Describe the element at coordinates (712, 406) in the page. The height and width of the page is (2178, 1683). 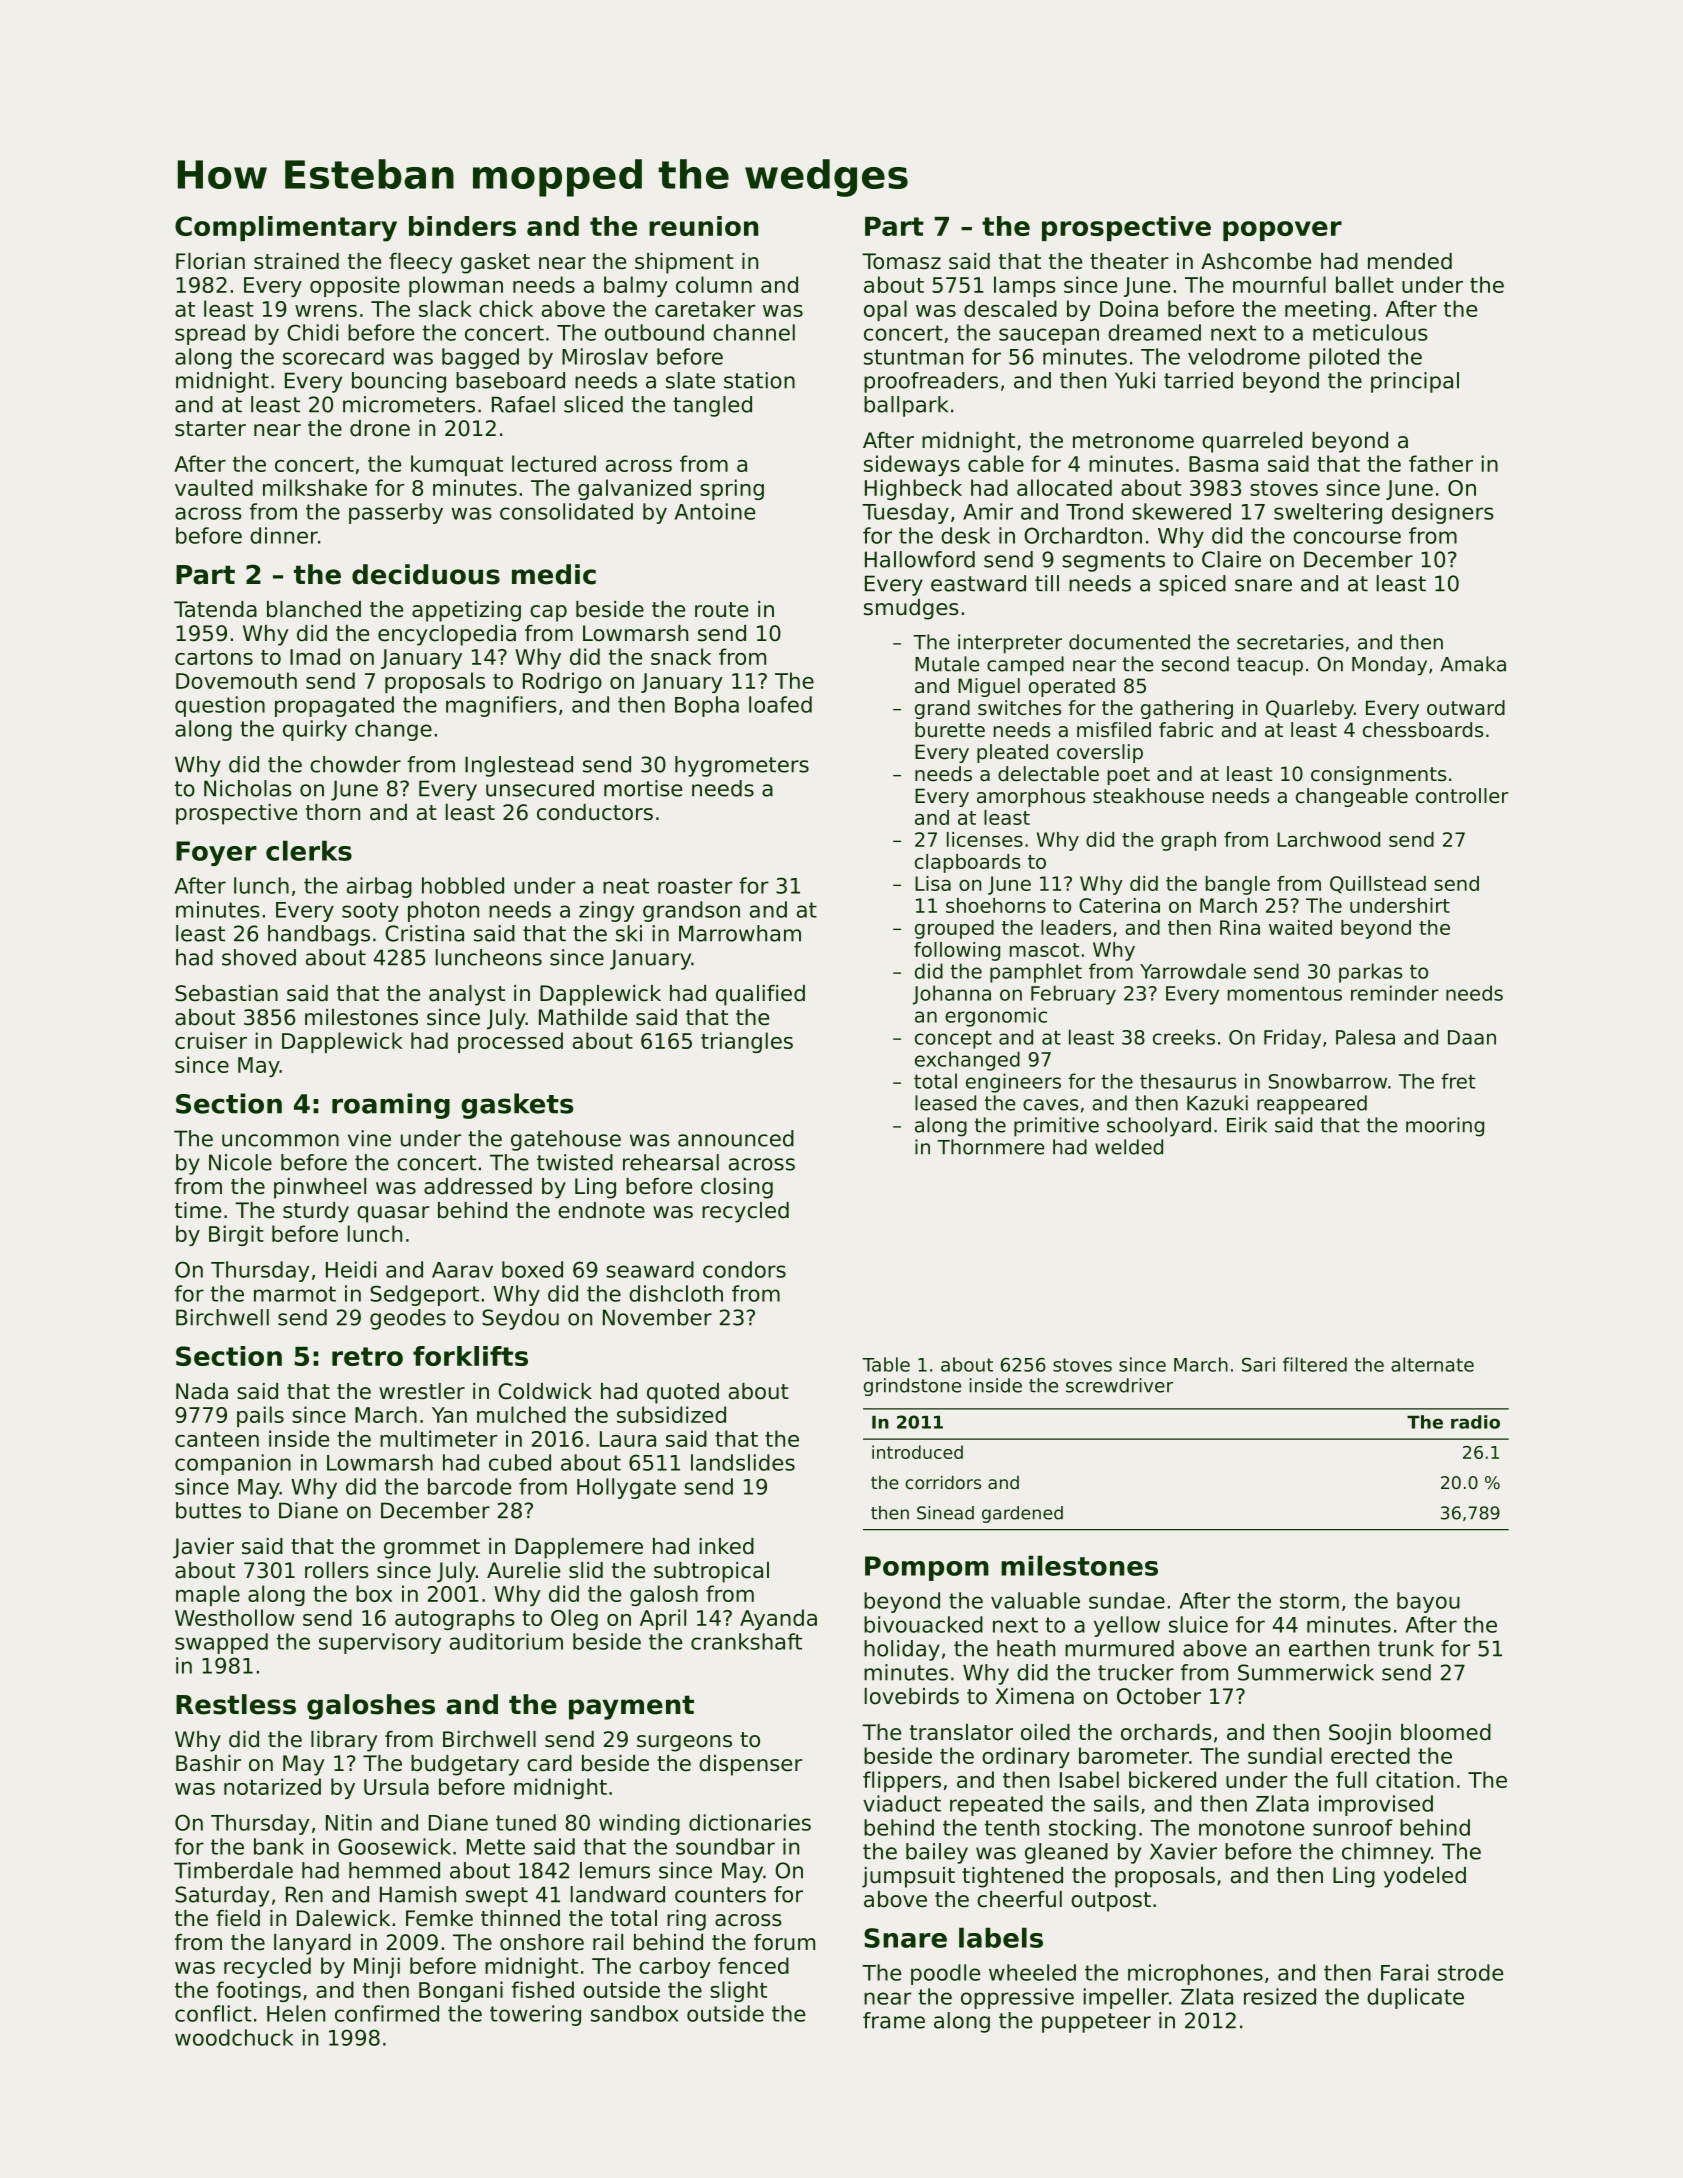
I see `tangled` at that location.
